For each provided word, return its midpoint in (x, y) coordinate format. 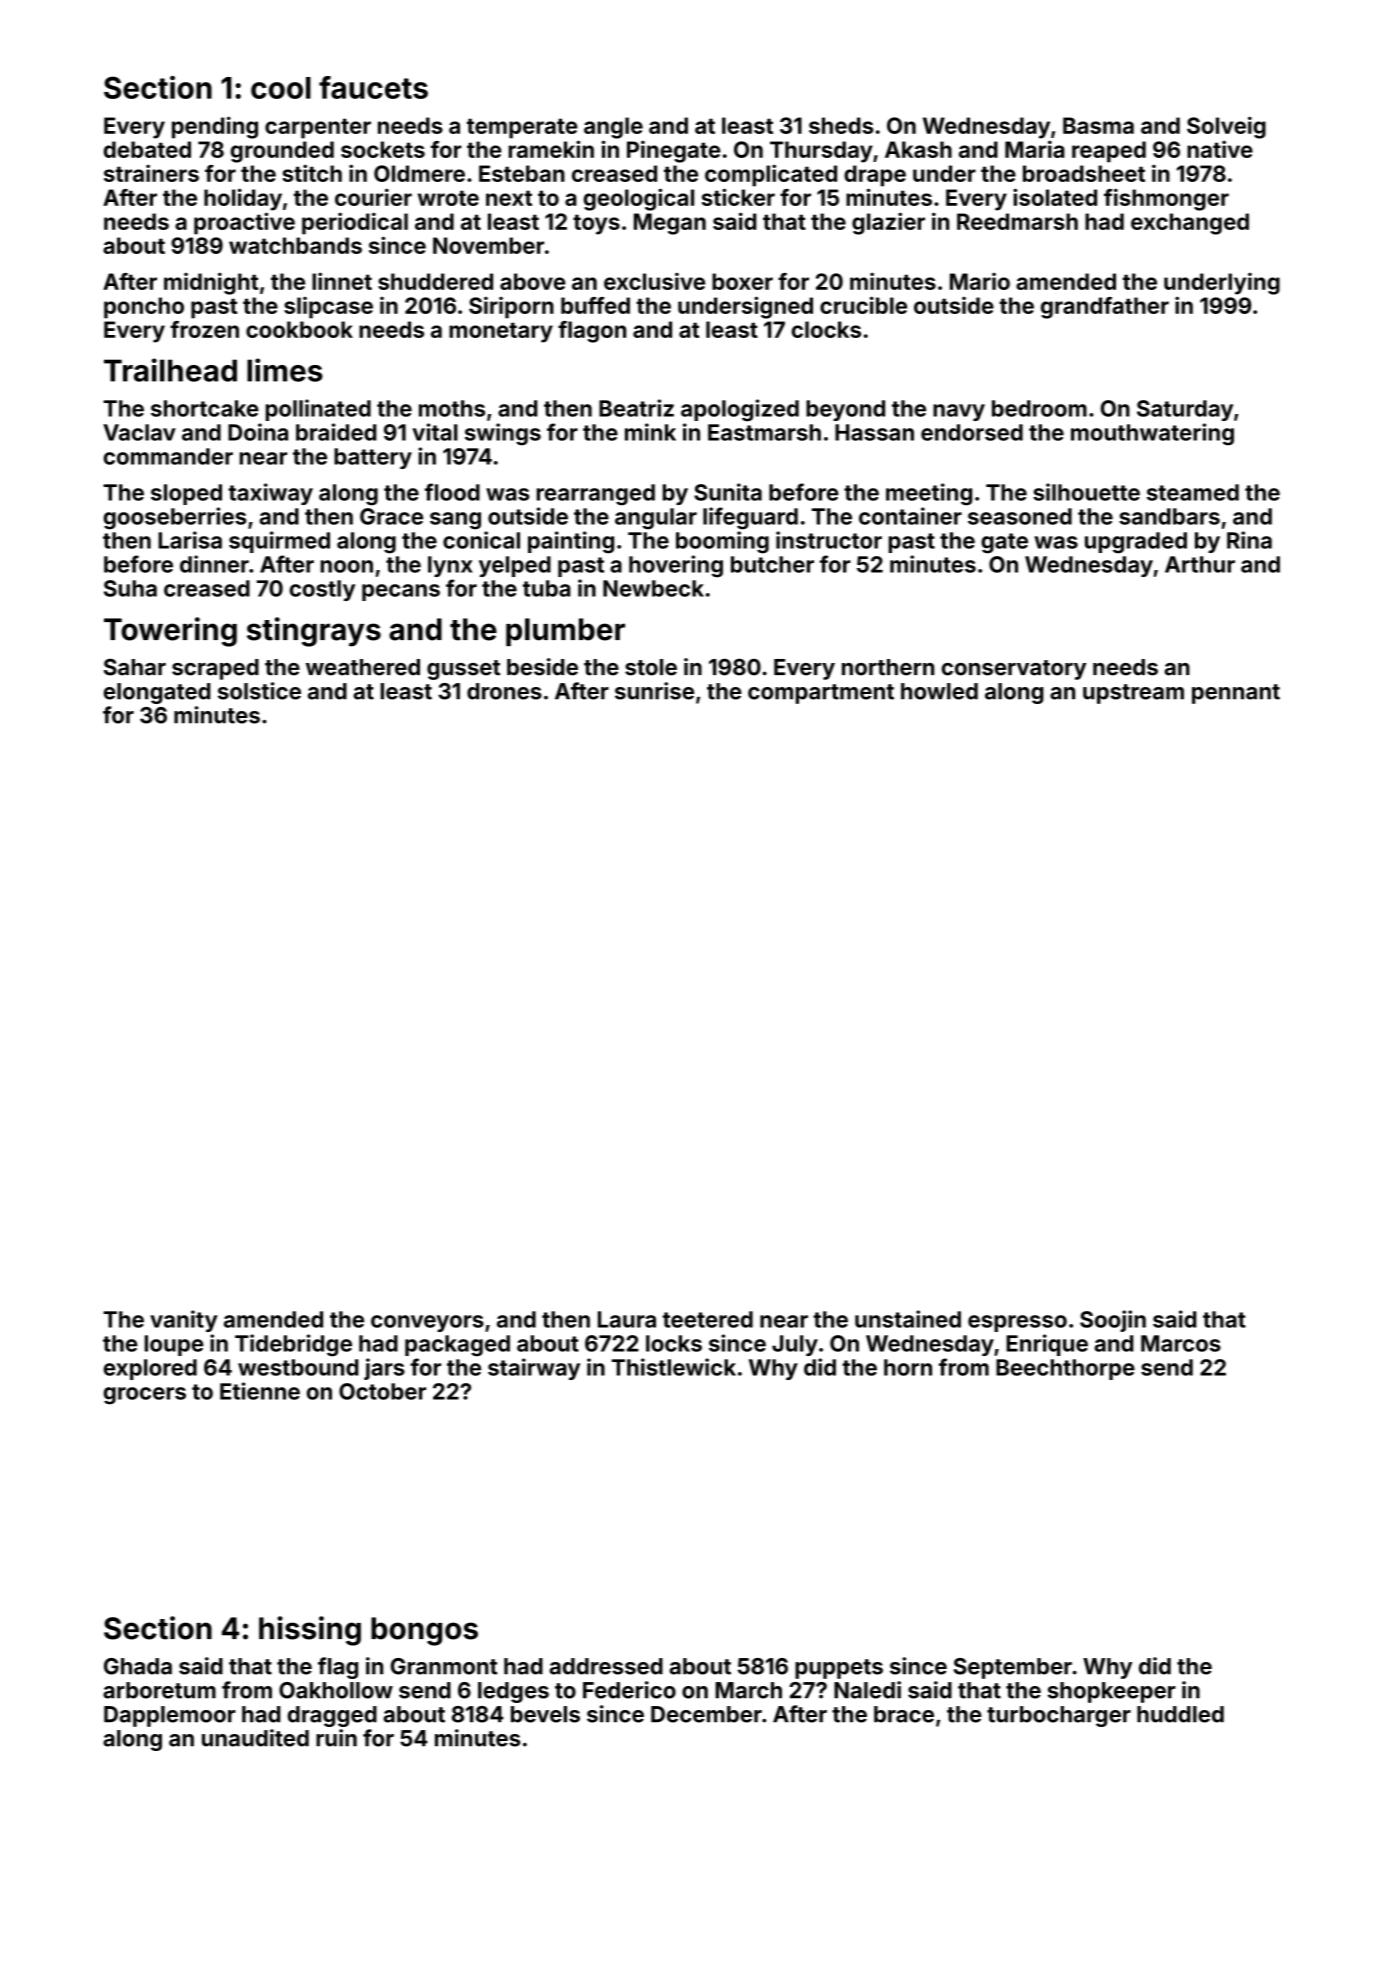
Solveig (1226, 127)
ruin (336, 1738)
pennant (1236, 694)
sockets (383, 149)
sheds (841, 125)
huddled (1180, 1714)
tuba (547, 588)
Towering (170, 632)
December (706, 1714)
